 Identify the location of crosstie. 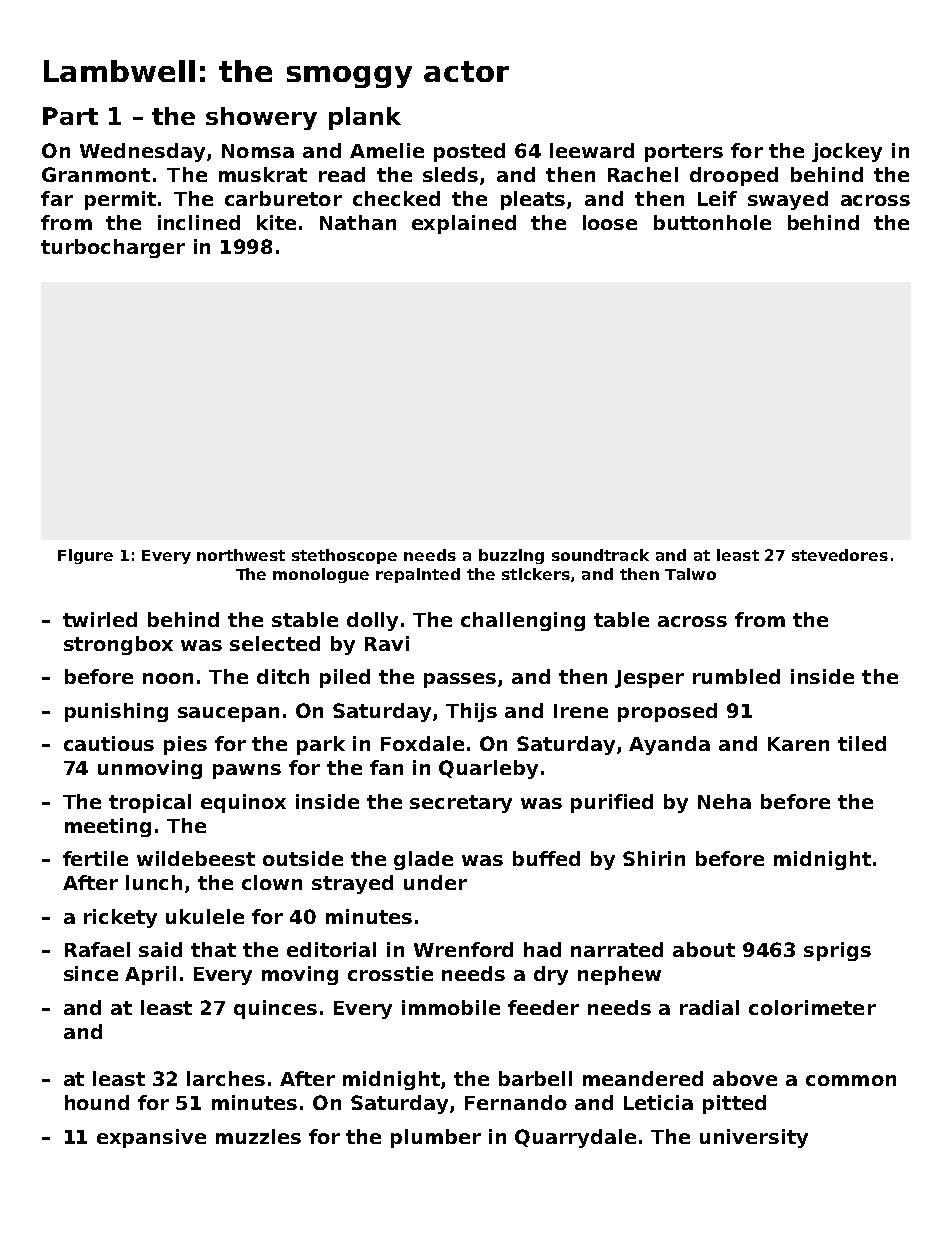
(390, 973).
